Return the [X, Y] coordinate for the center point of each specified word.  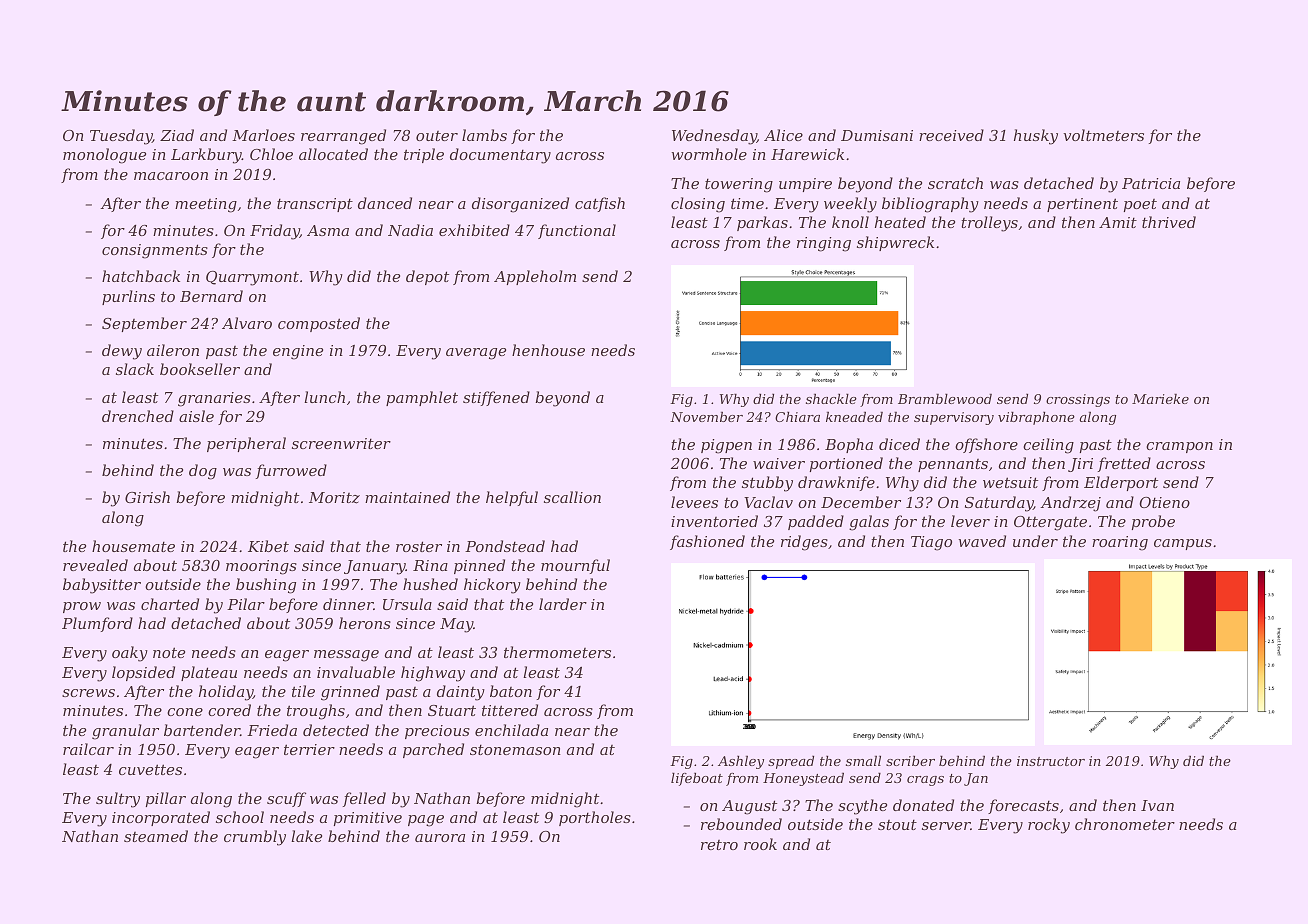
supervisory [954, 418]
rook [760, 844]
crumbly [255, 838]
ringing [824, 244]
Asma [328, 230]
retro [719, 845]
